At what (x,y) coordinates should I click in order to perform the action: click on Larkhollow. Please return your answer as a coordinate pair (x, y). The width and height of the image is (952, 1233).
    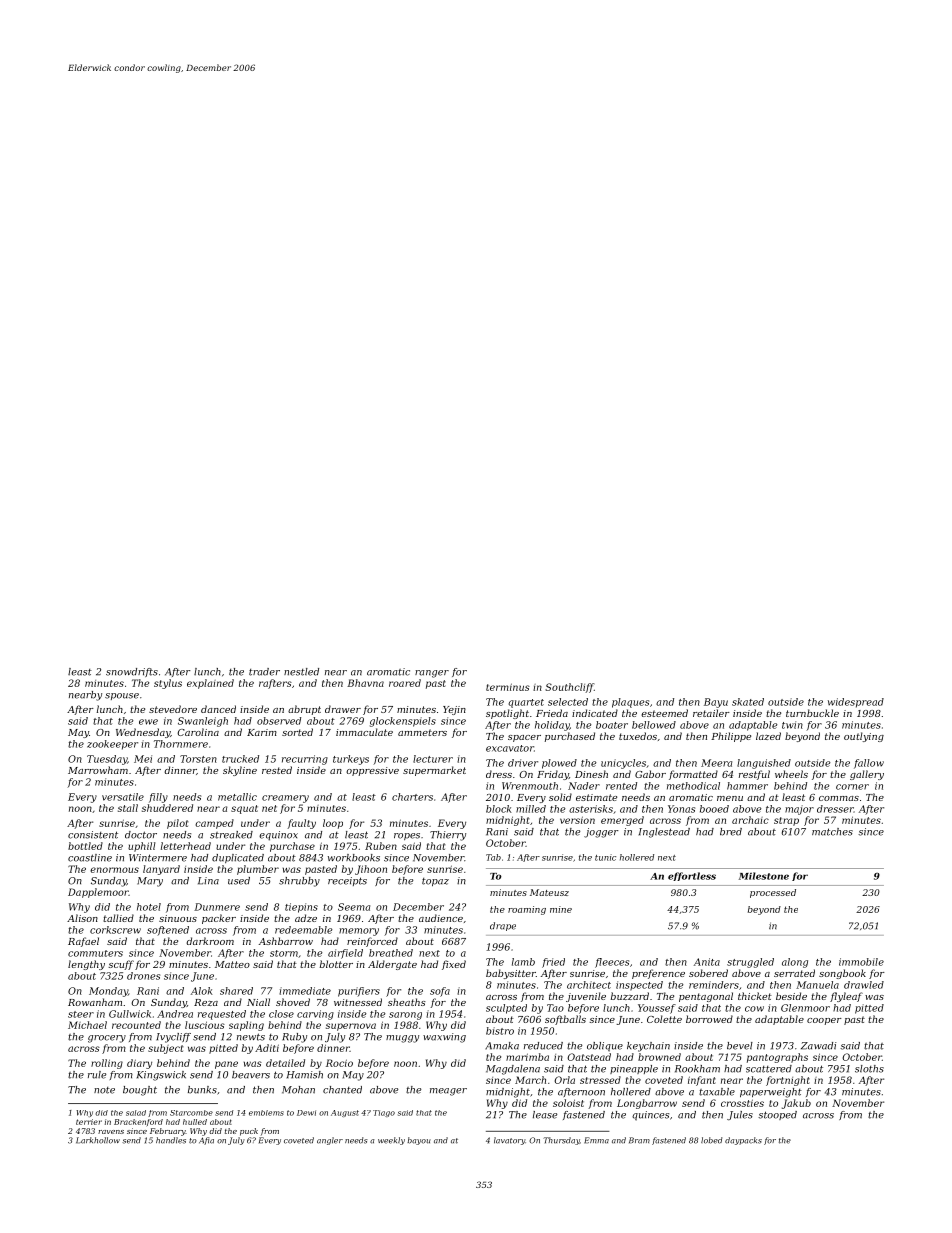
    Looking at the image, I should click on (98, 1140).
